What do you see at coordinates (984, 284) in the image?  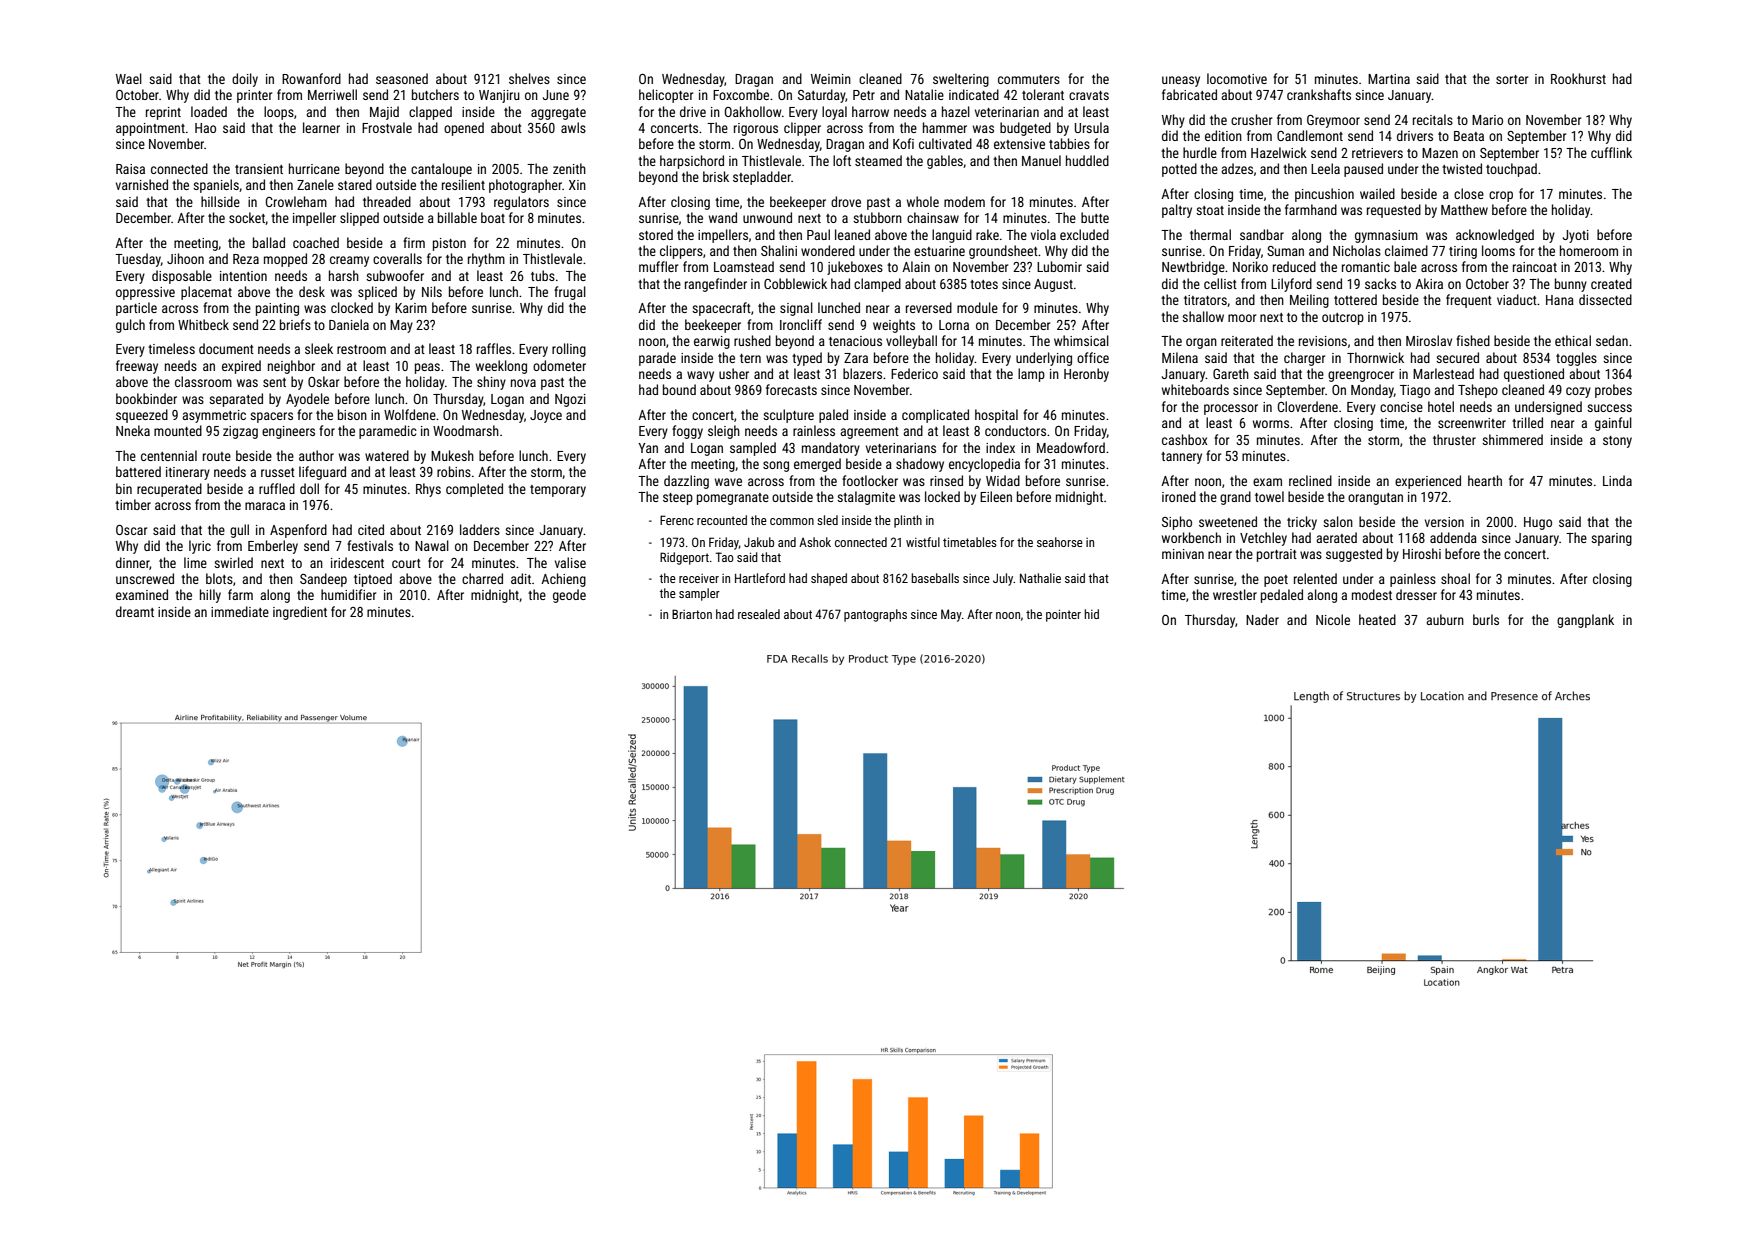 I see `totes` at bounding box center [984, 284].
